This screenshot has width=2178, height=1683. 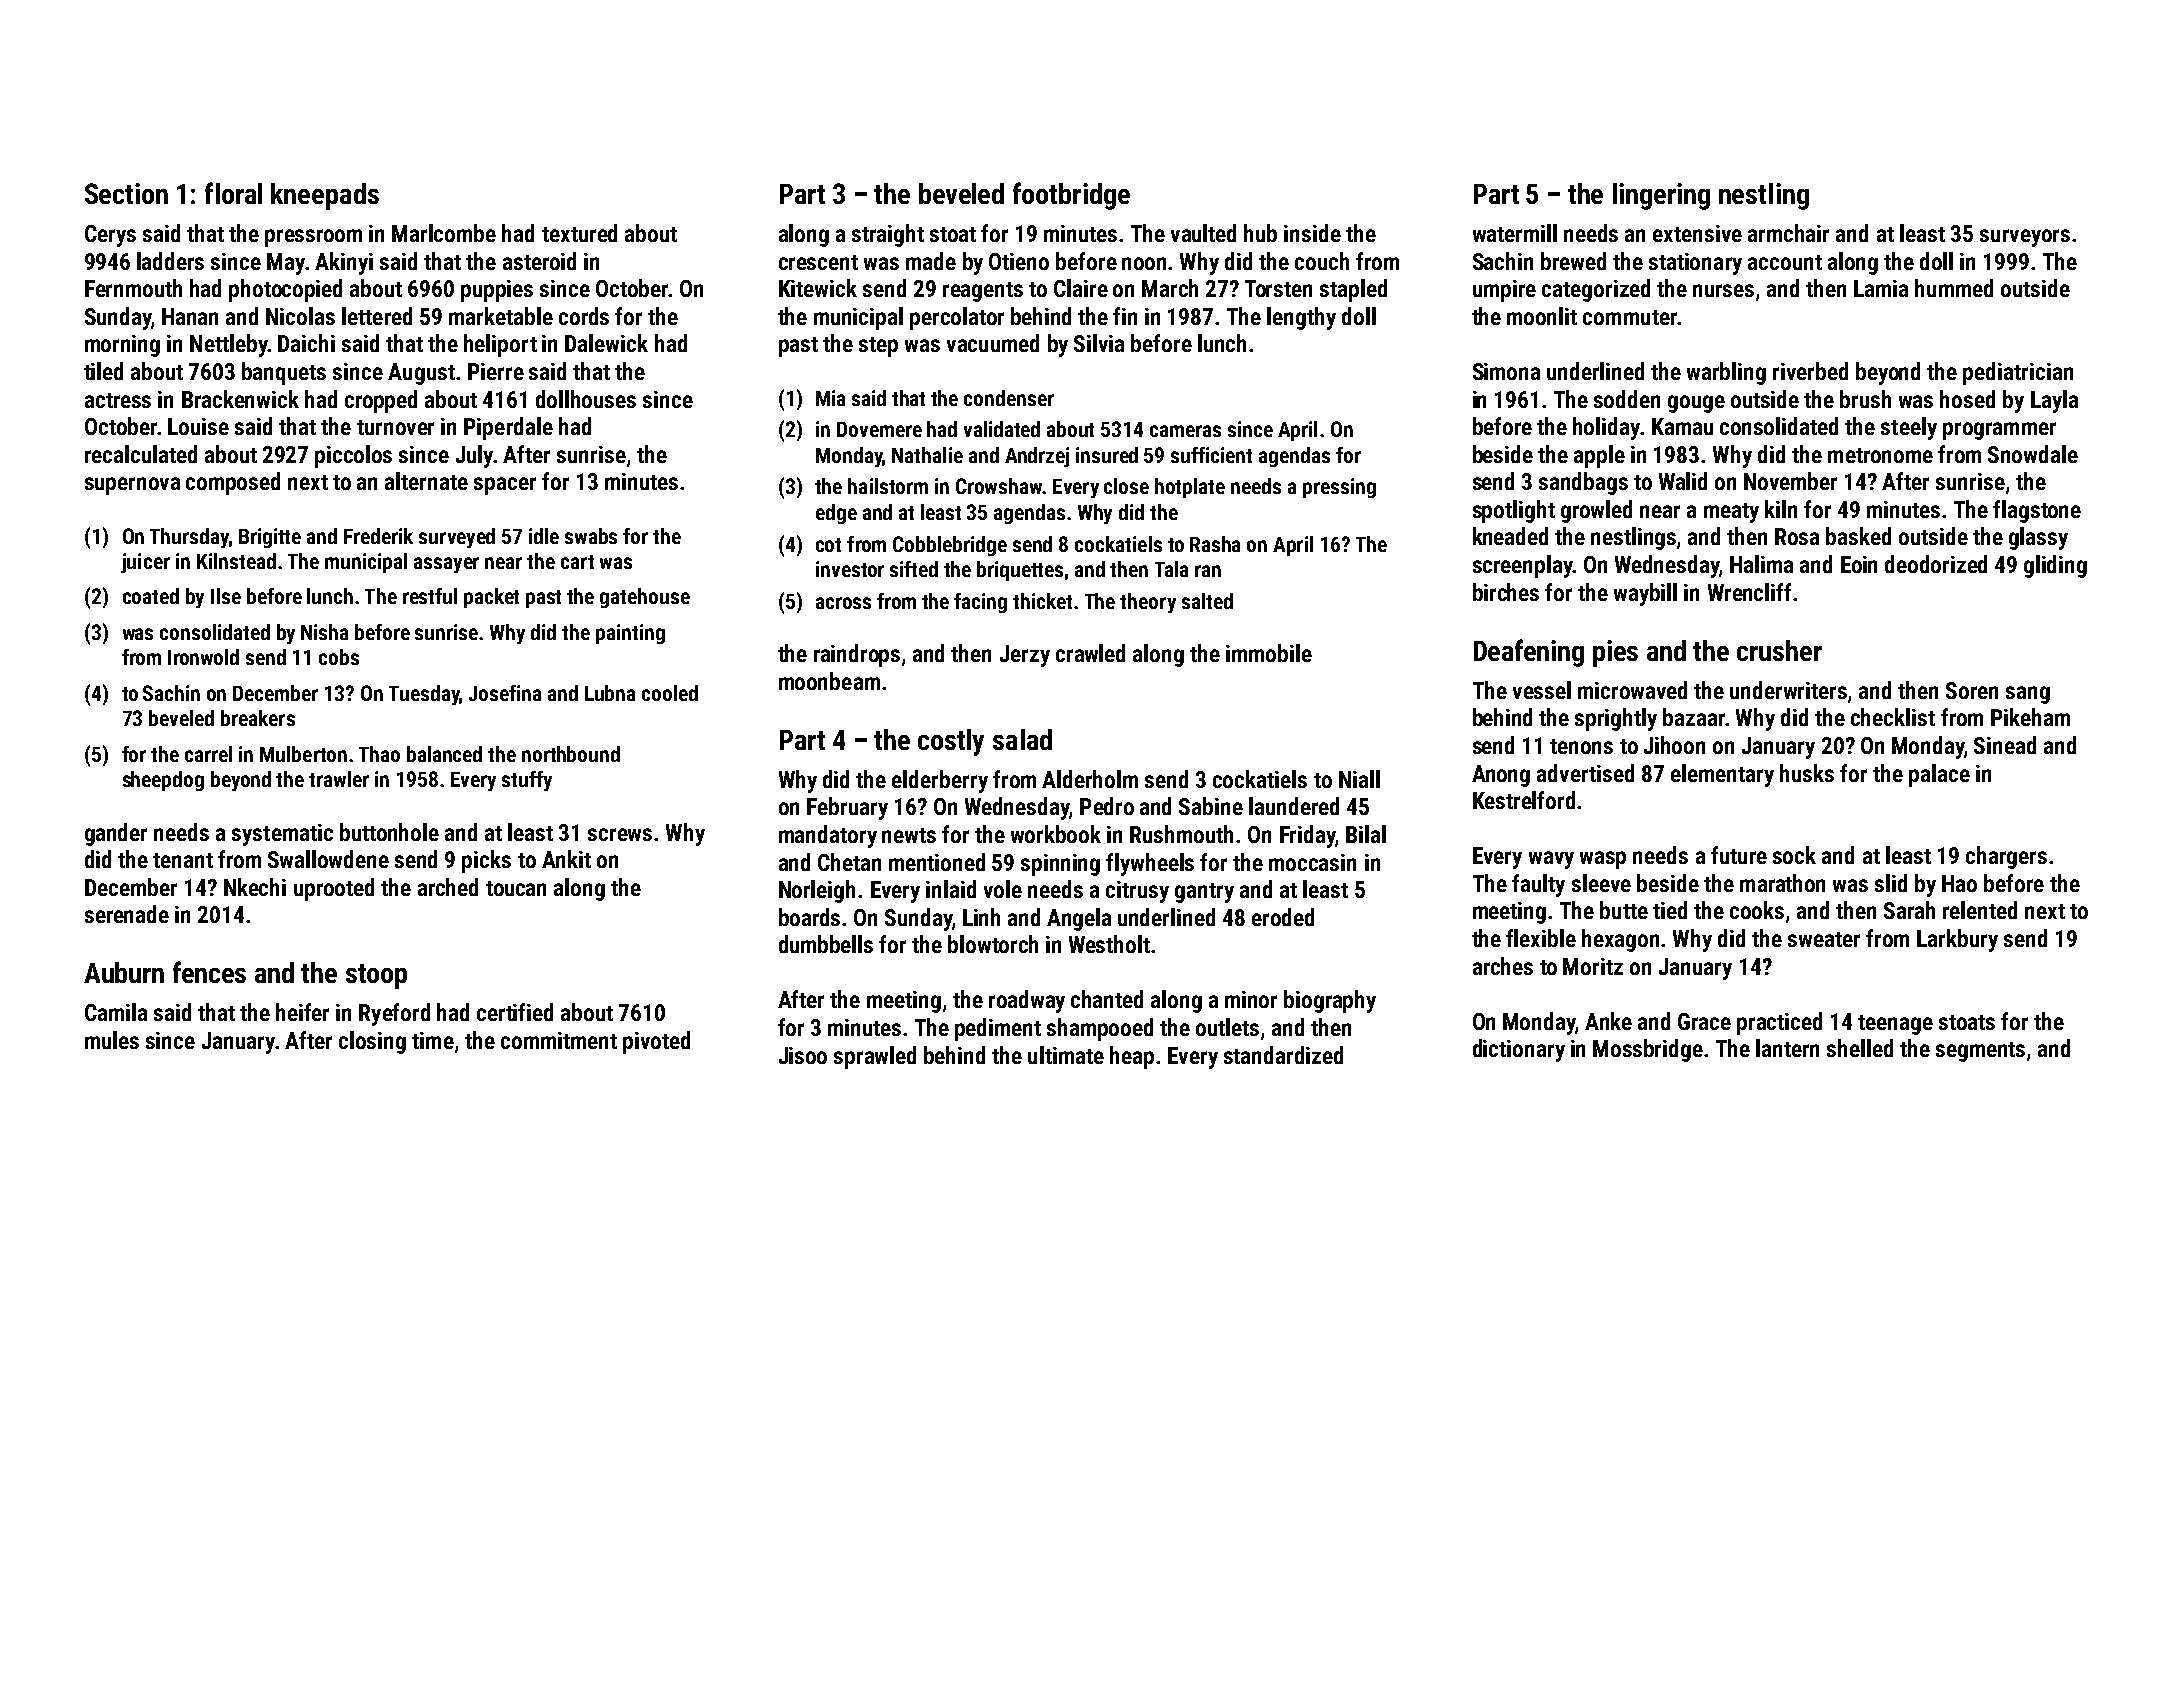 I want to click on mules, so click(x=112, y=1040).
